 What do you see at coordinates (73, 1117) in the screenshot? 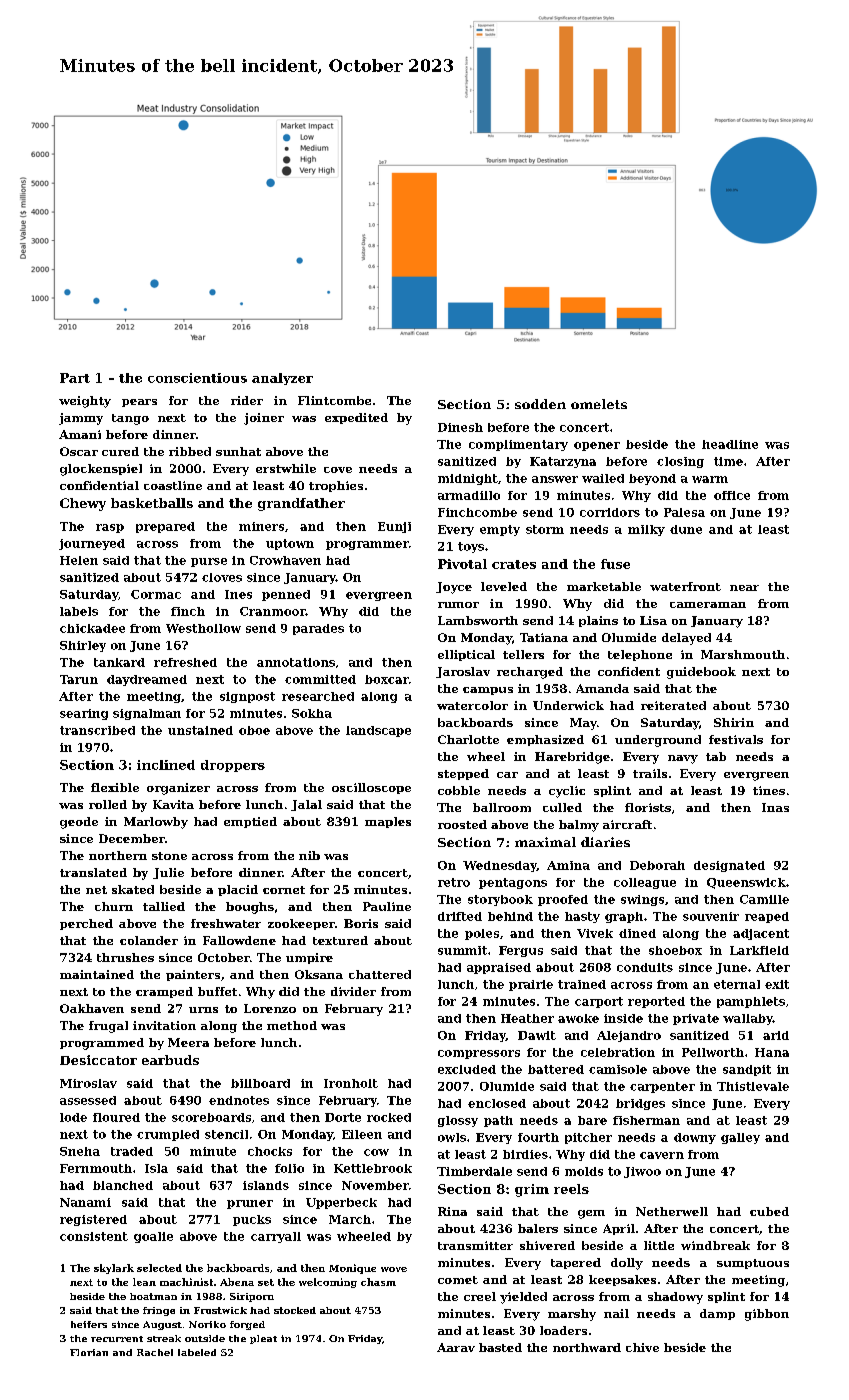
I see `lode` at bounding box center [73, 1117].
